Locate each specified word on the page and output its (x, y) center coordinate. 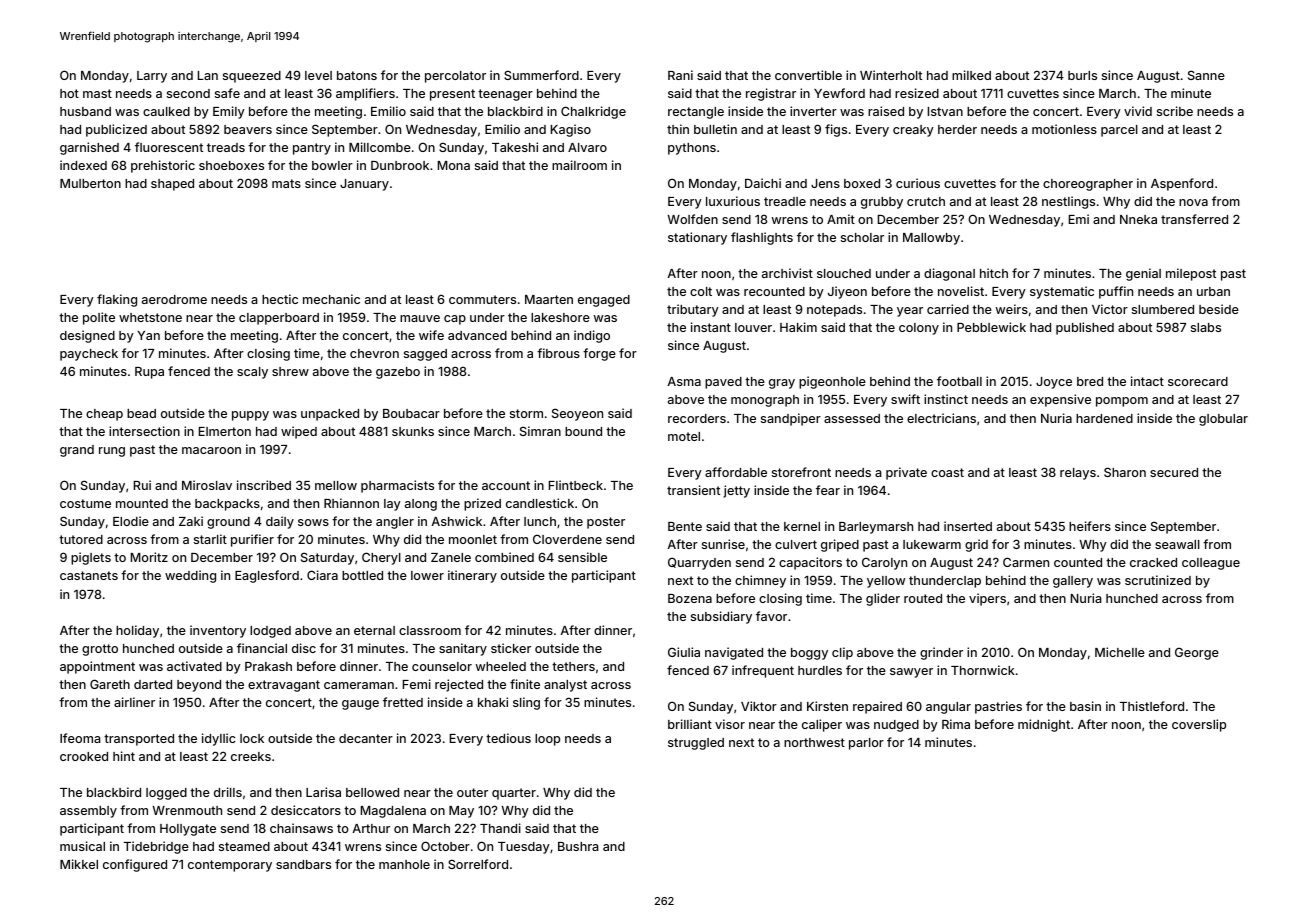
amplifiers (365, 94)
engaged (604, 301)
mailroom (579, 165)
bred (1090, 381)
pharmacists (397, 486)
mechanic (331, 299)
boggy (809, 654)
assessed (852, 418)
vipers (987, 599)
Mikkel (79, 864)
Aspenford (1182, 184)
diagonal (949, 274)
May (461, 812)
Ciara (322, 575)
